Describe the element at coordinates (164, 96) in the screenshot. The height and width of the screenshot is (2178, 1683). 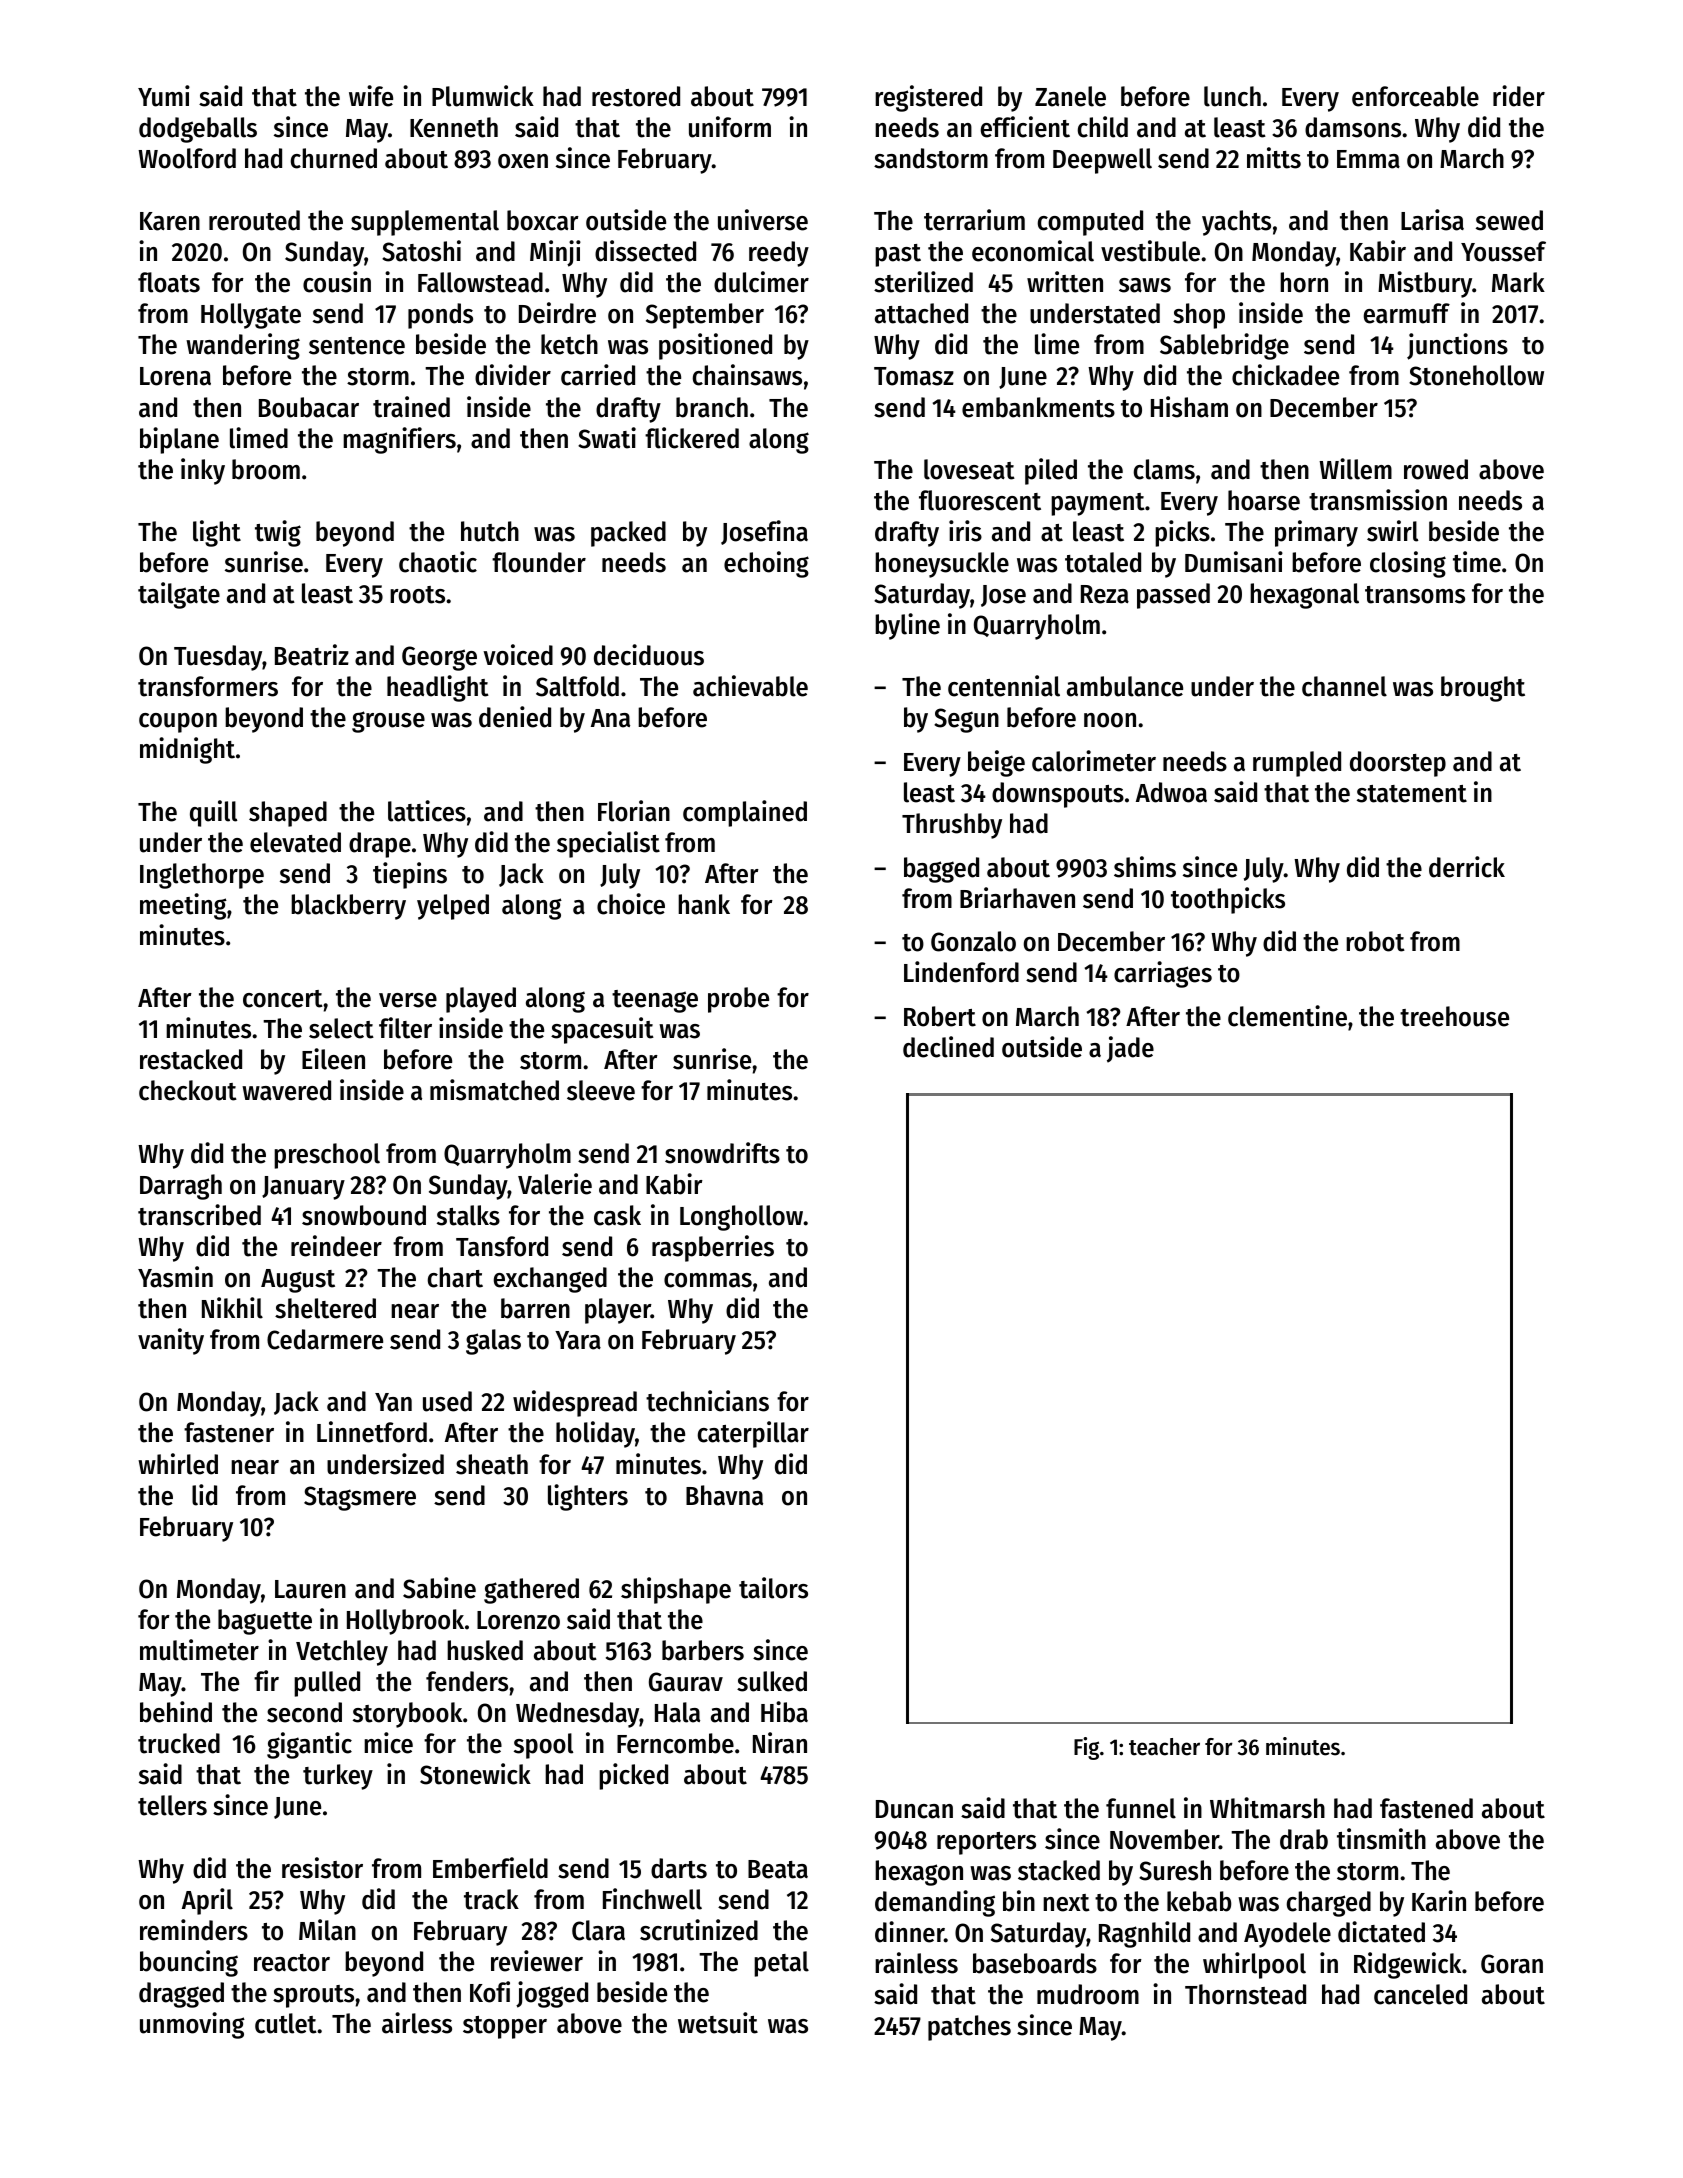
I see `Yumi` at that location.
